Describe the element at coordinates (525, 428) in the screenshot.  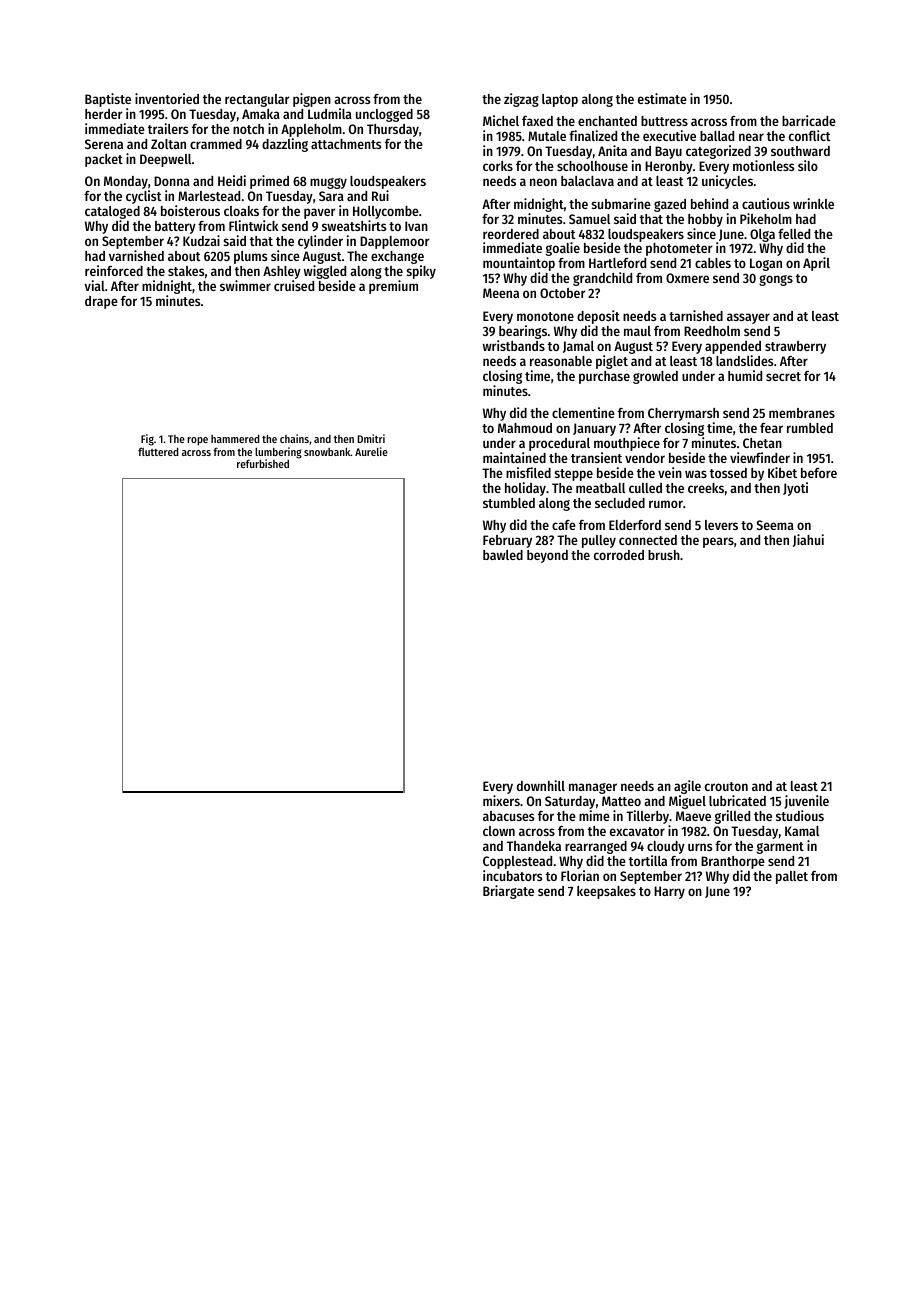
I see `Mahmoud` at that location.
